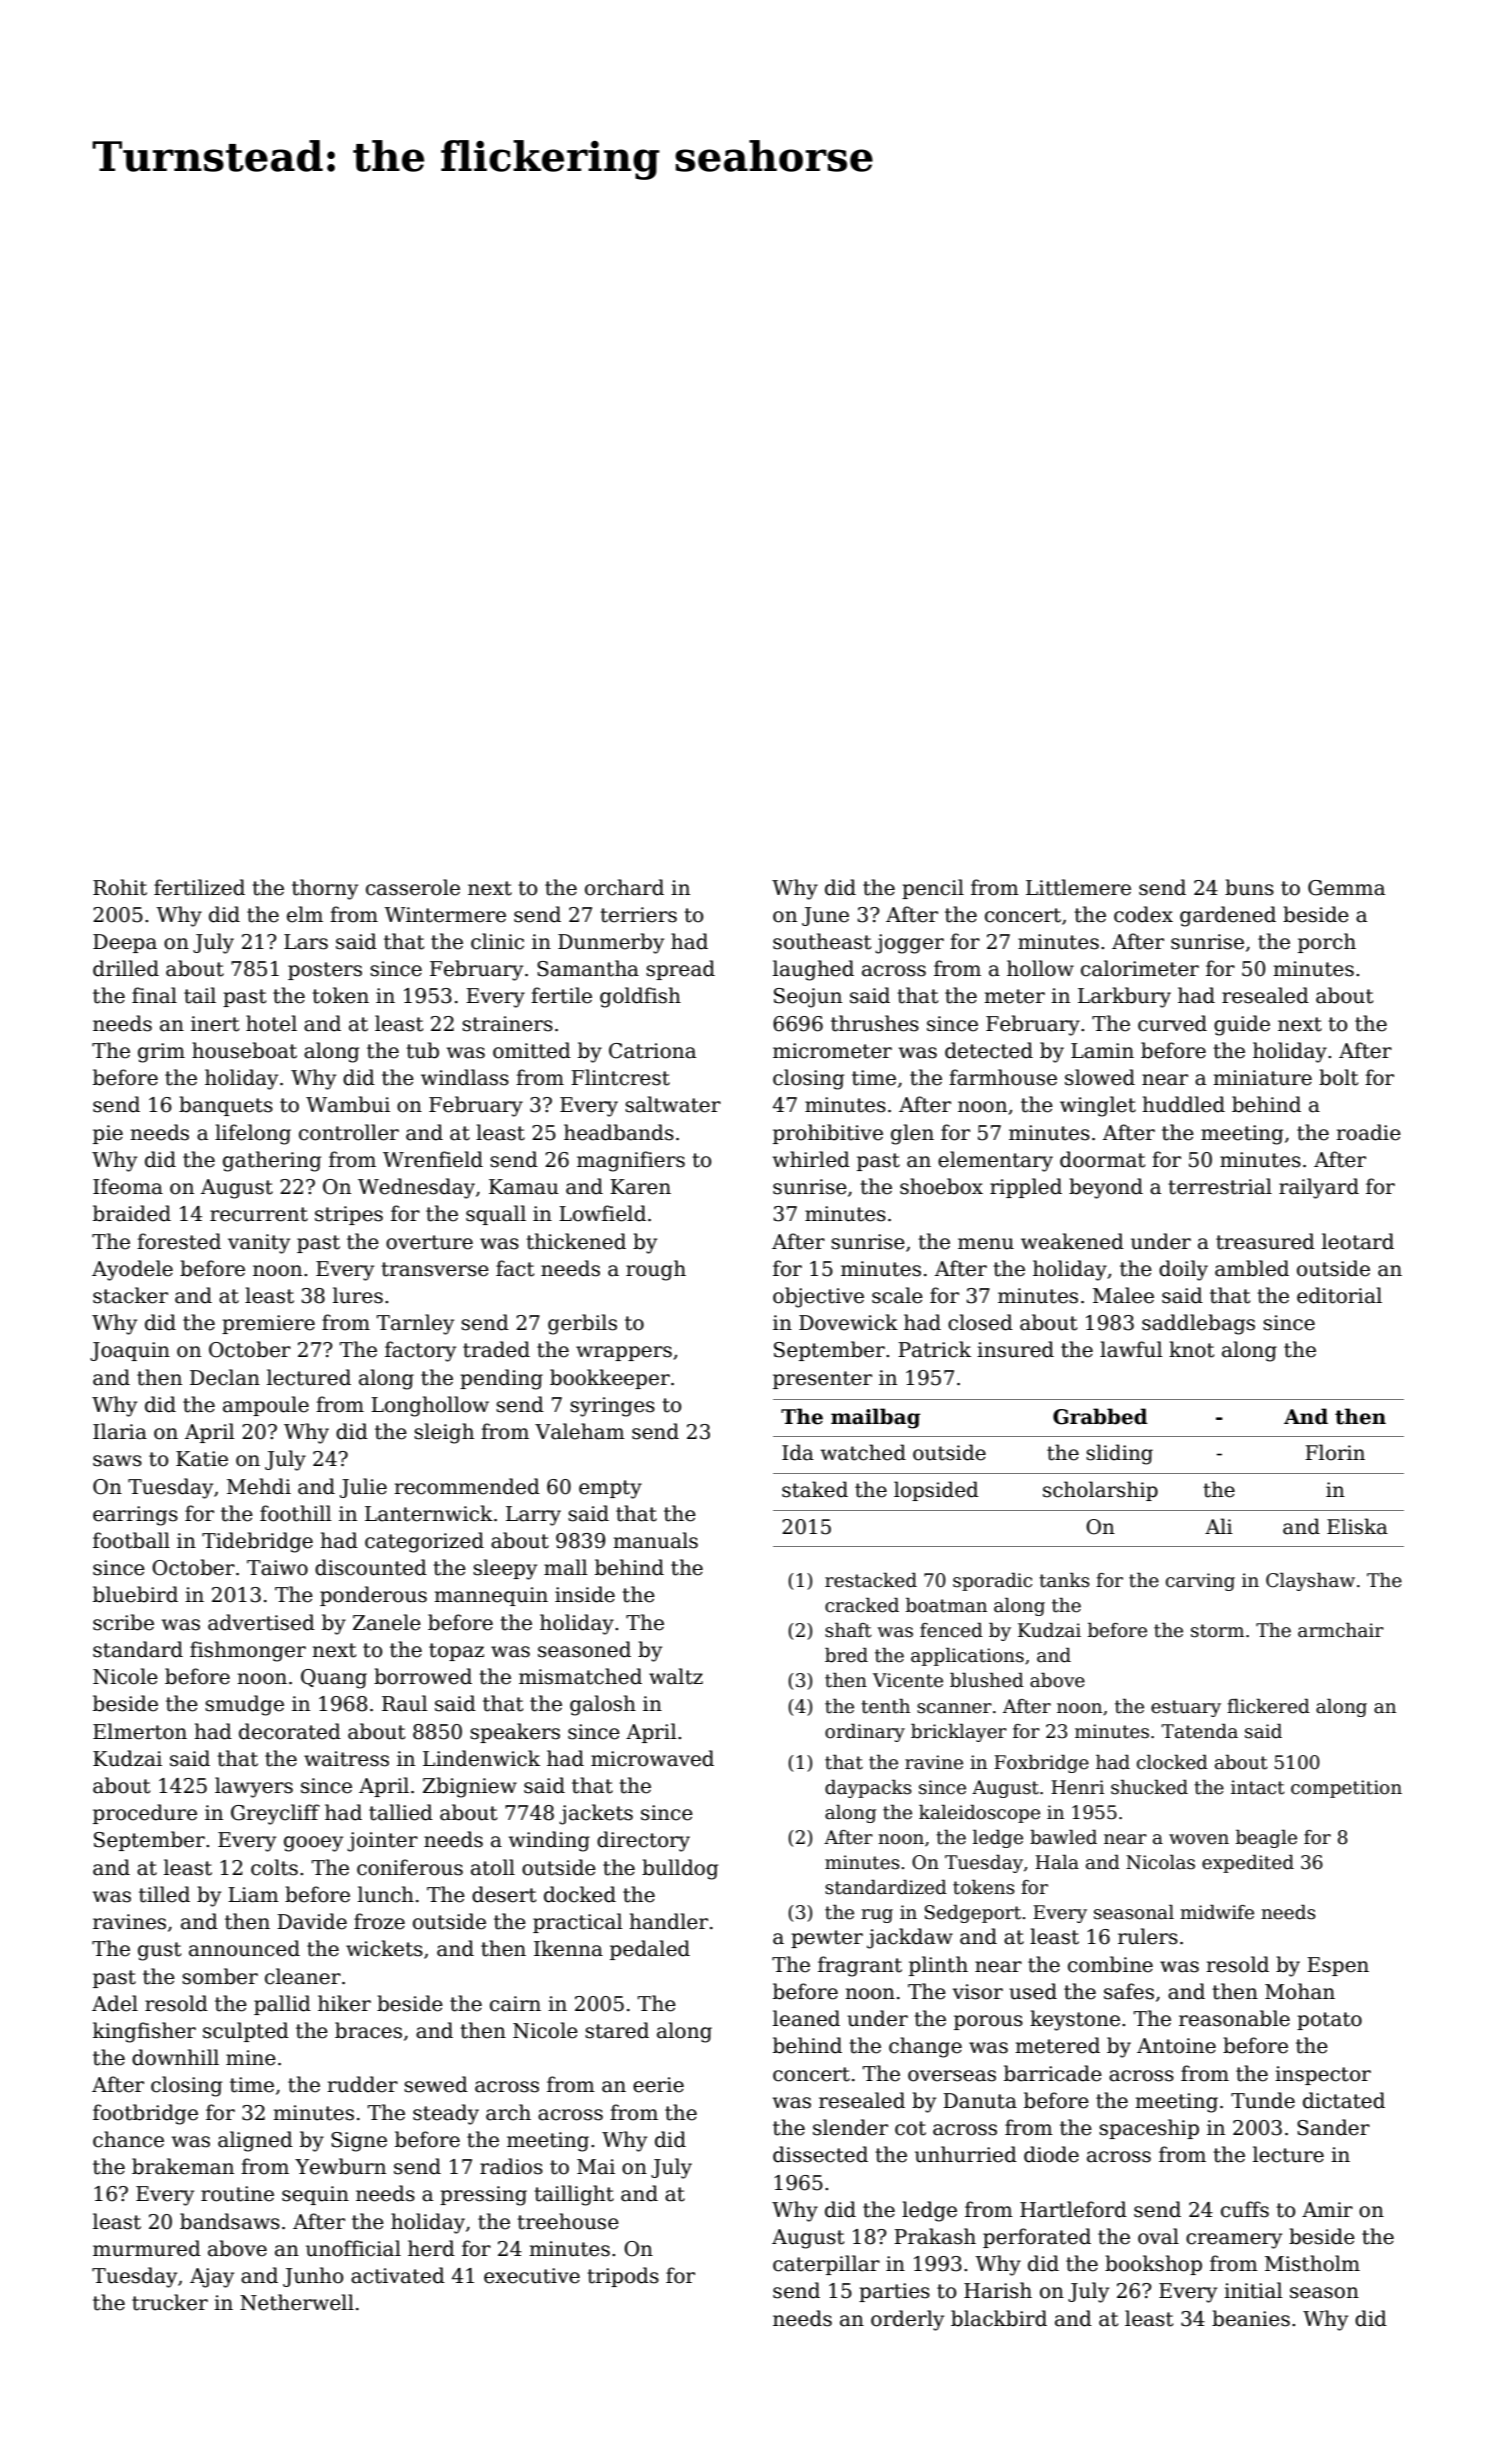 The height and width of the page is (2464, 1496). Describe the element at coordinates (1249, 887) in the page. I see `buns` at that location.
